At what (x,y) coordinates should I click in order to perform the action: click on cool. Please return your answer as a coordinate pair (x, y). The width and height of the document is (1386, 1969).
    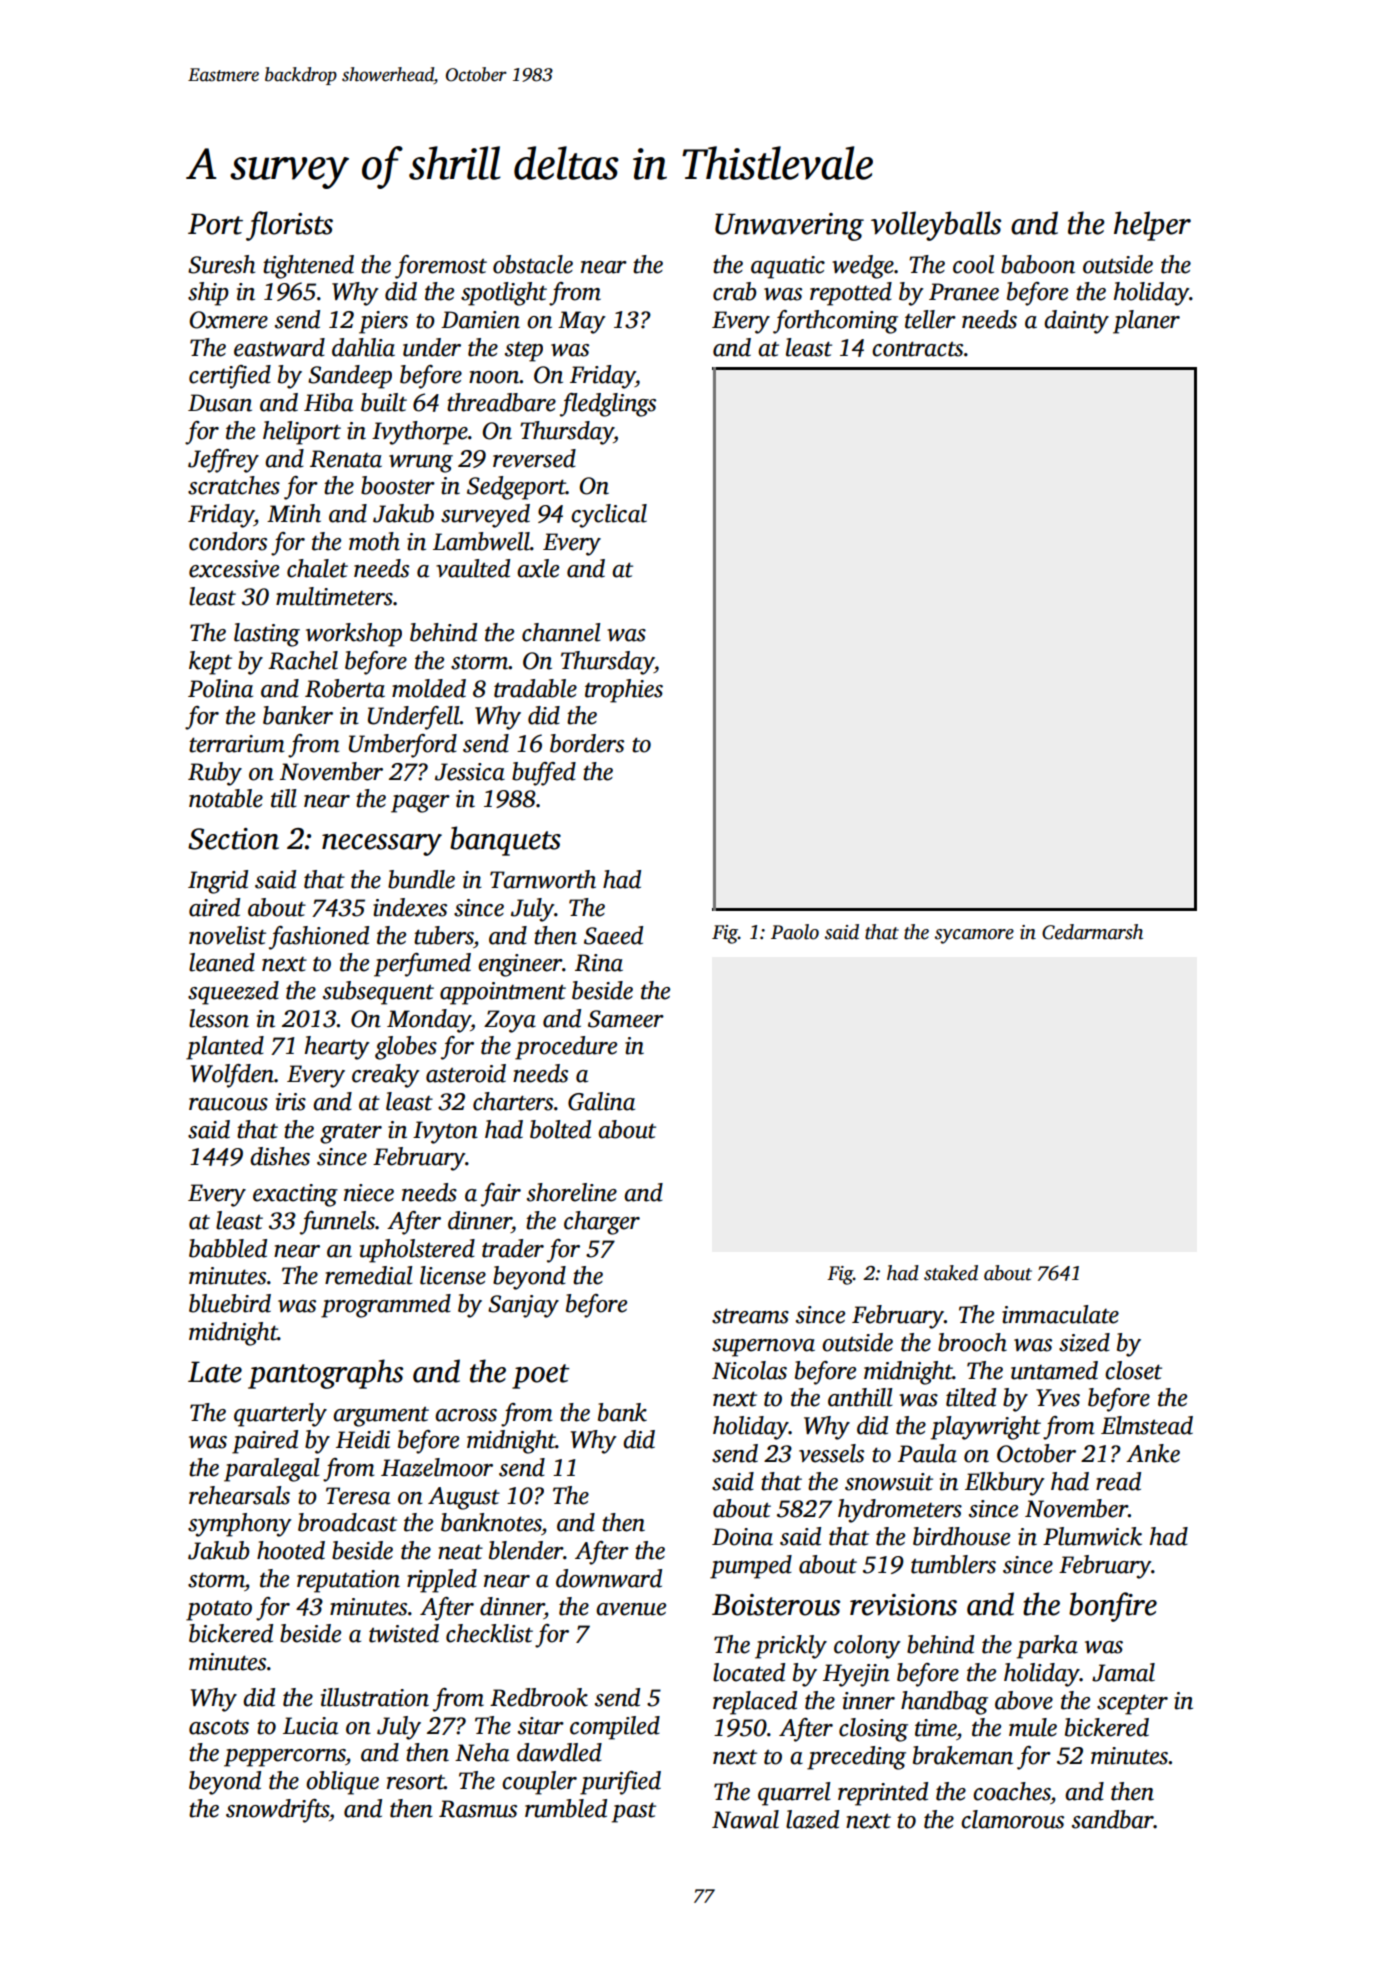
    Looking at the image, I should click on (973, 264).
